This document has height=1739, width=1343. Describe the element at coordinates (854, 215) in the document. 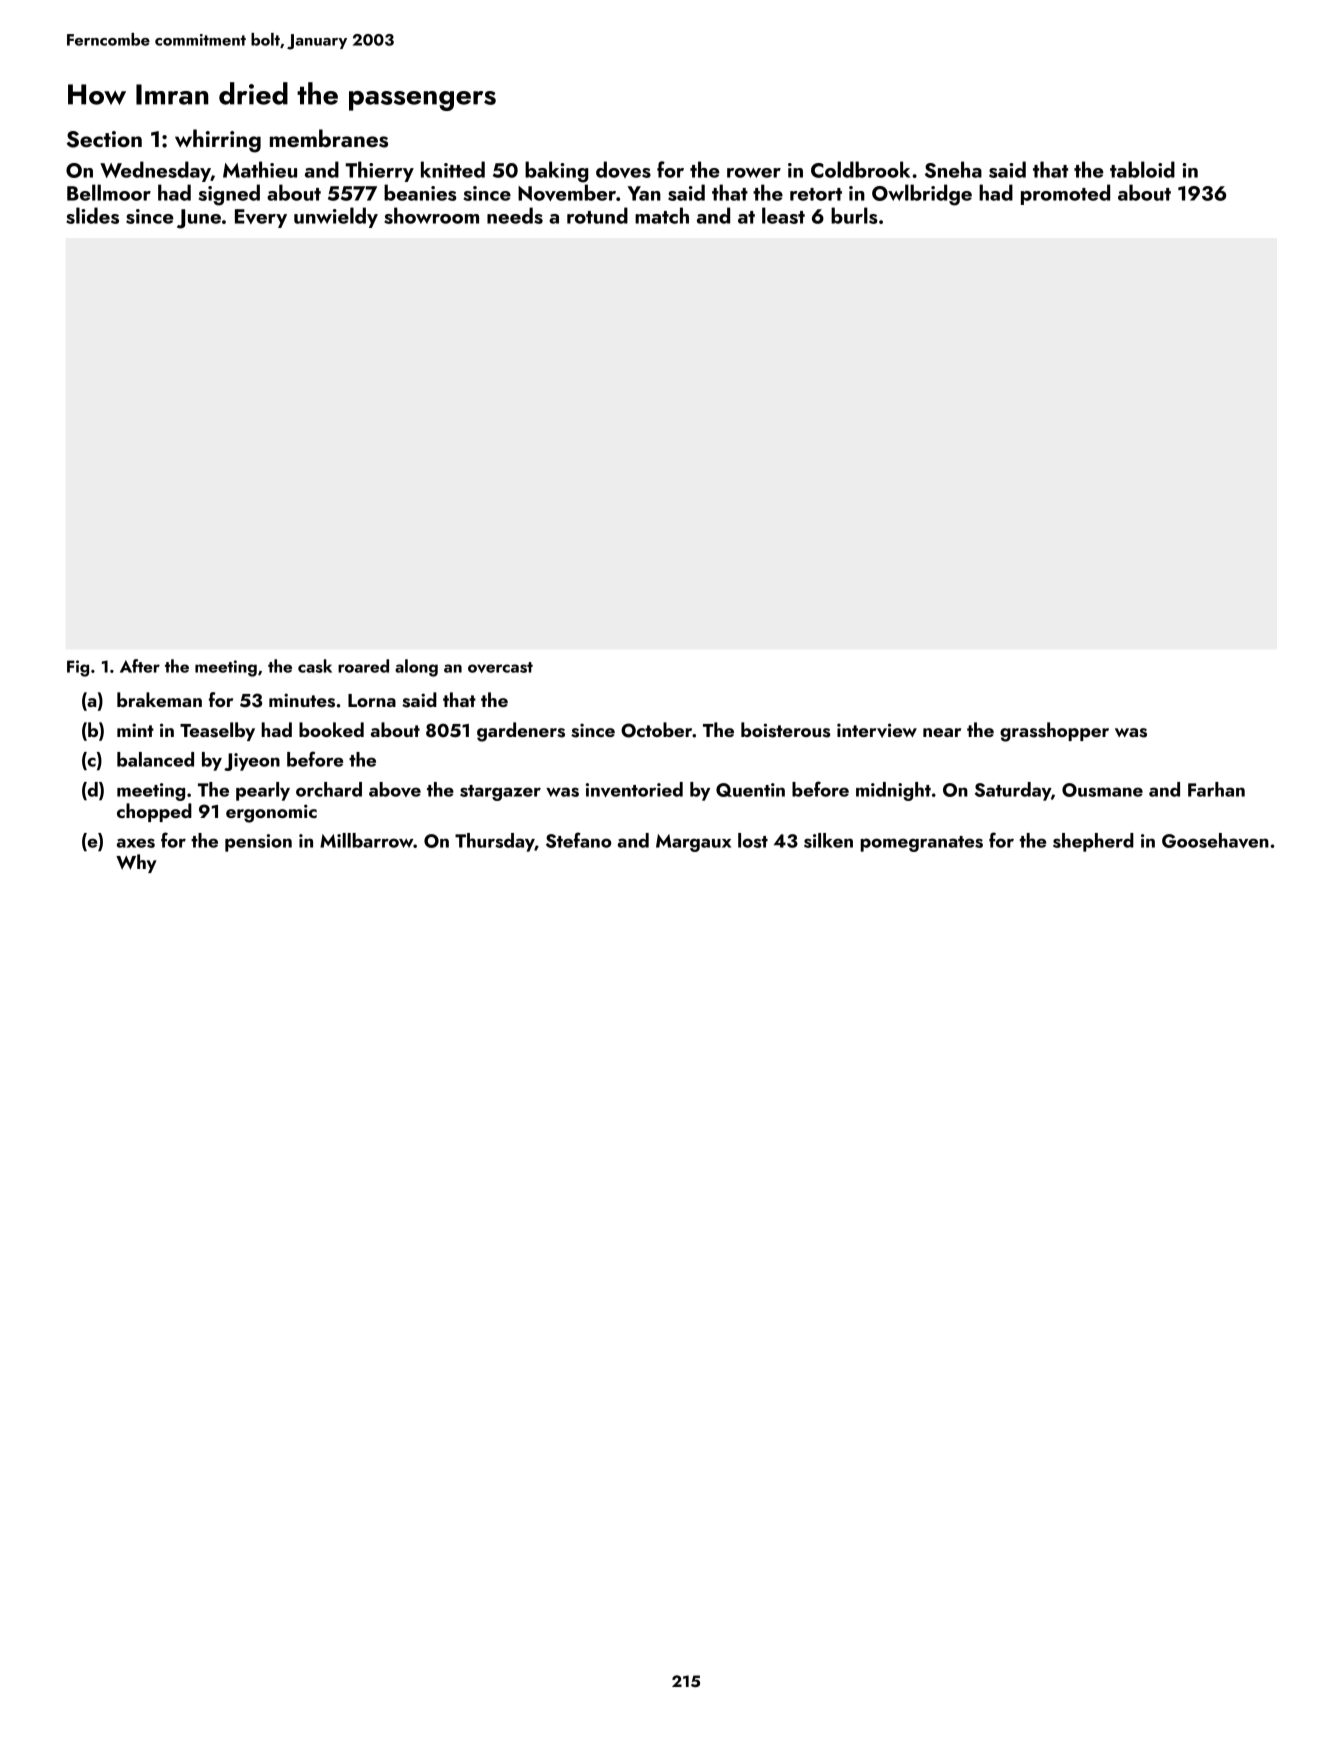

I see `burls` at that location.
